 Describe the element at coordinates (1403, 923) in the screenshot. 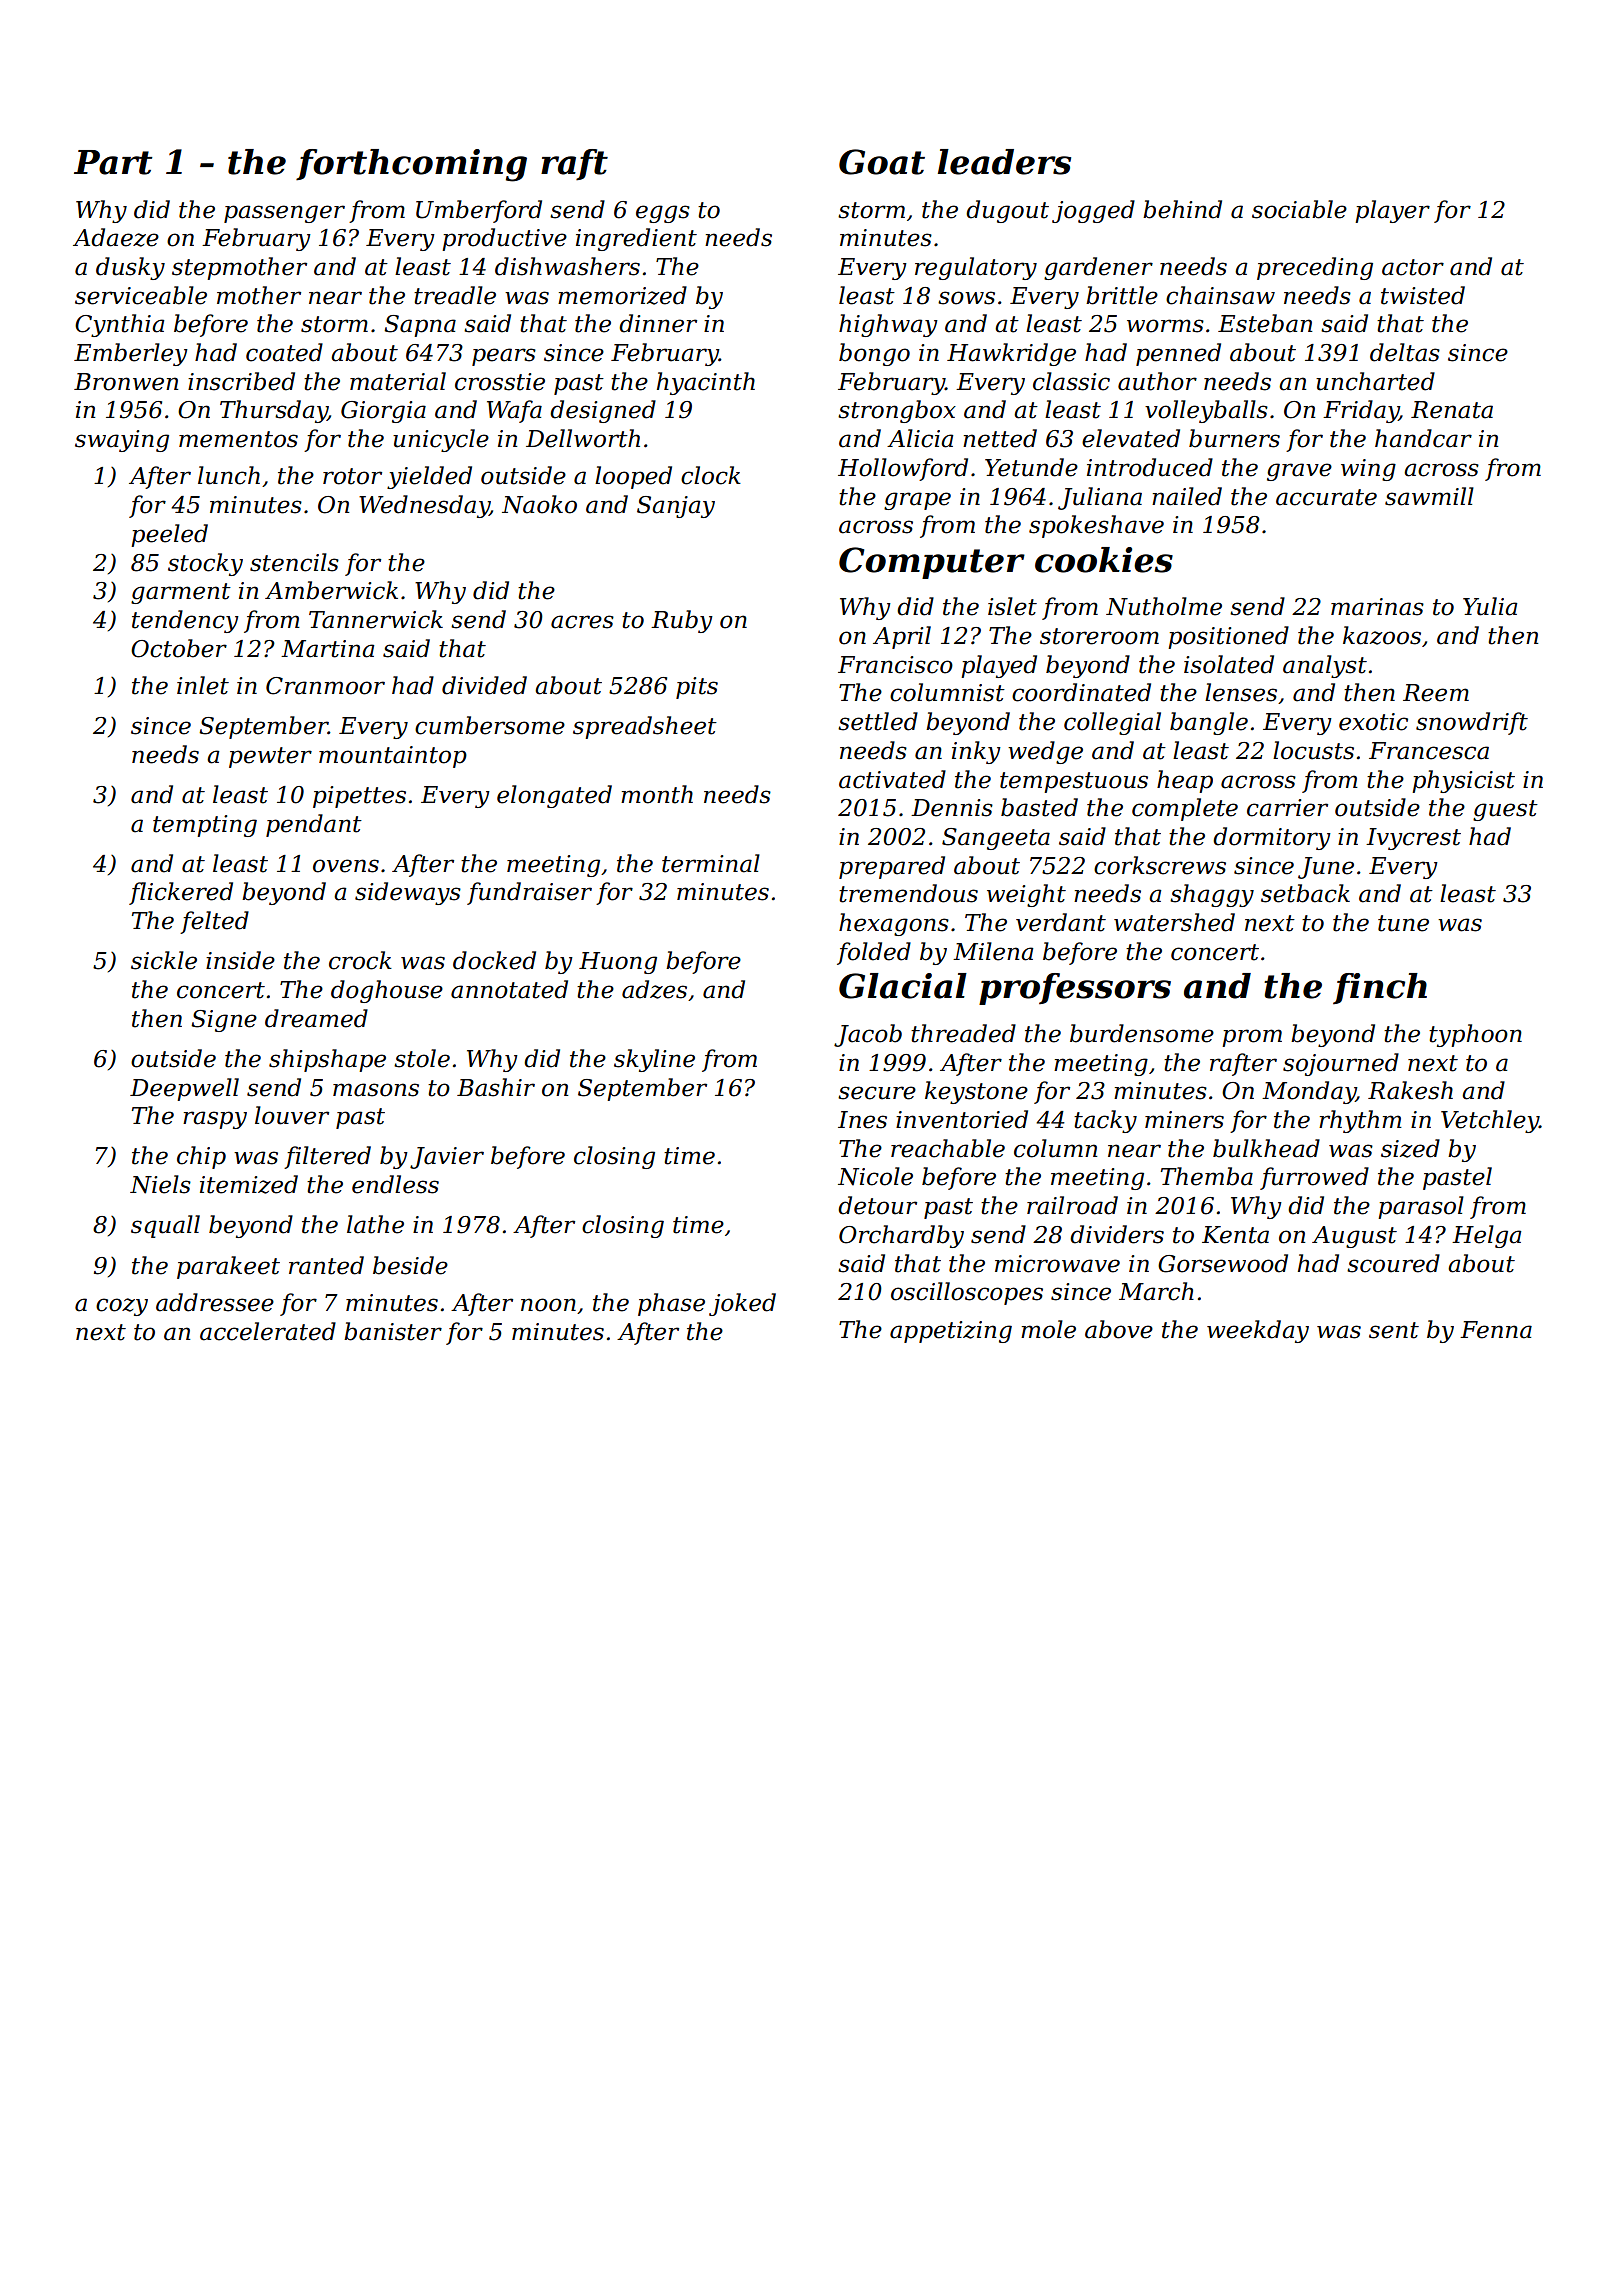

I see `tune` at that location.
